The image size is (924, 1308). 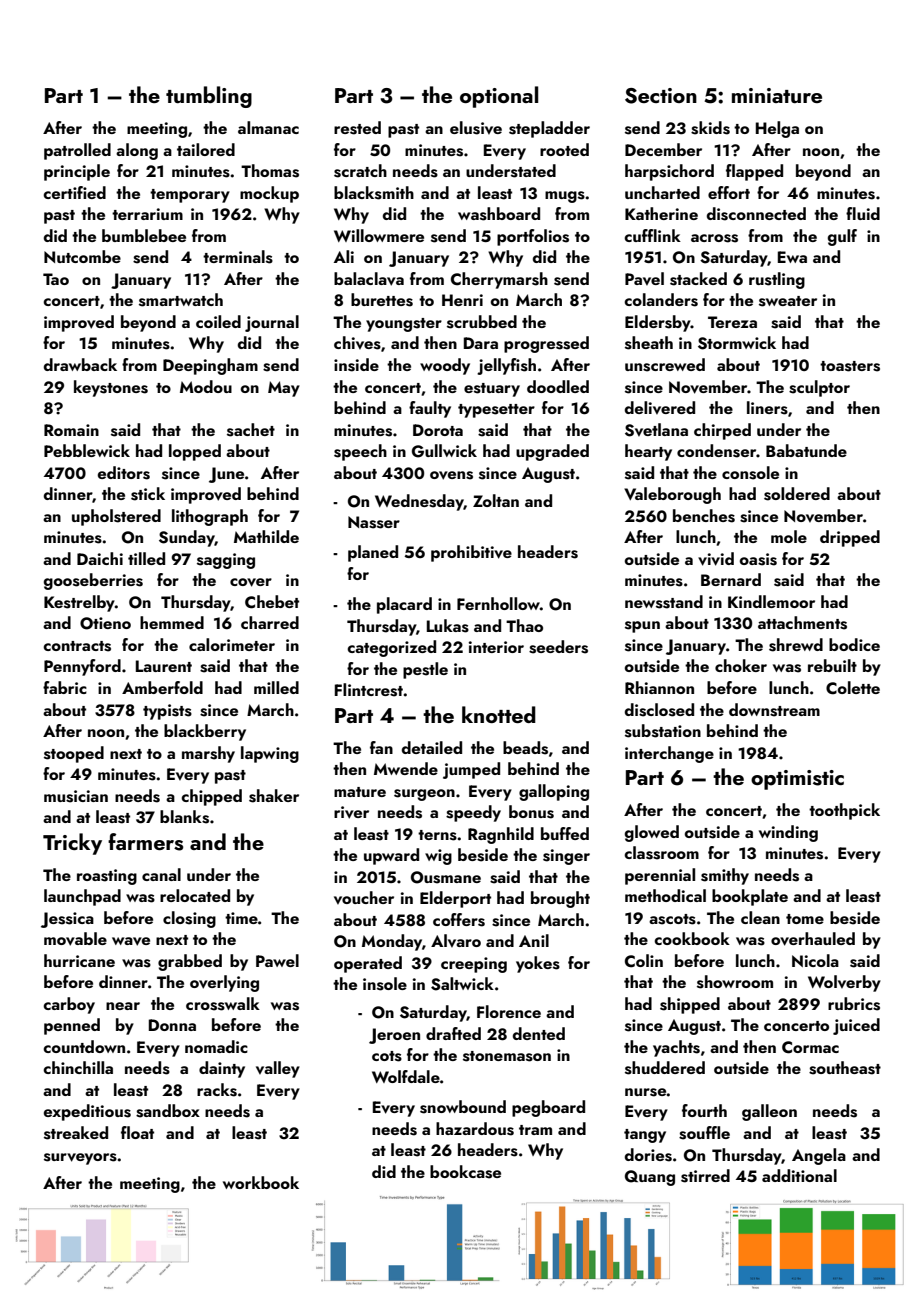 I want to click on Quang, so click(x=650, y=1178).
